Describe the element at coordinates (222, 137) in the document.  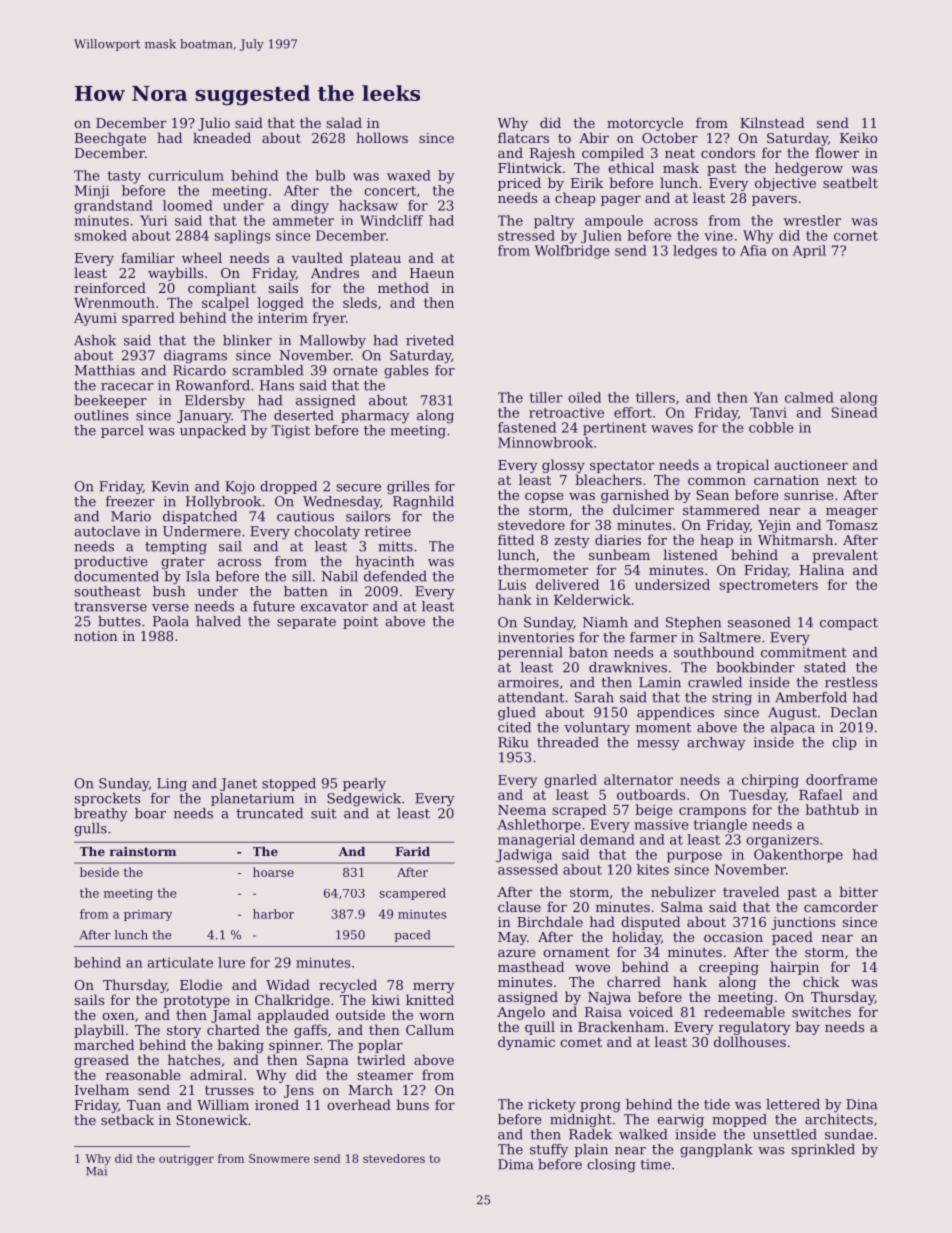
I see `kneaded` at that location.
